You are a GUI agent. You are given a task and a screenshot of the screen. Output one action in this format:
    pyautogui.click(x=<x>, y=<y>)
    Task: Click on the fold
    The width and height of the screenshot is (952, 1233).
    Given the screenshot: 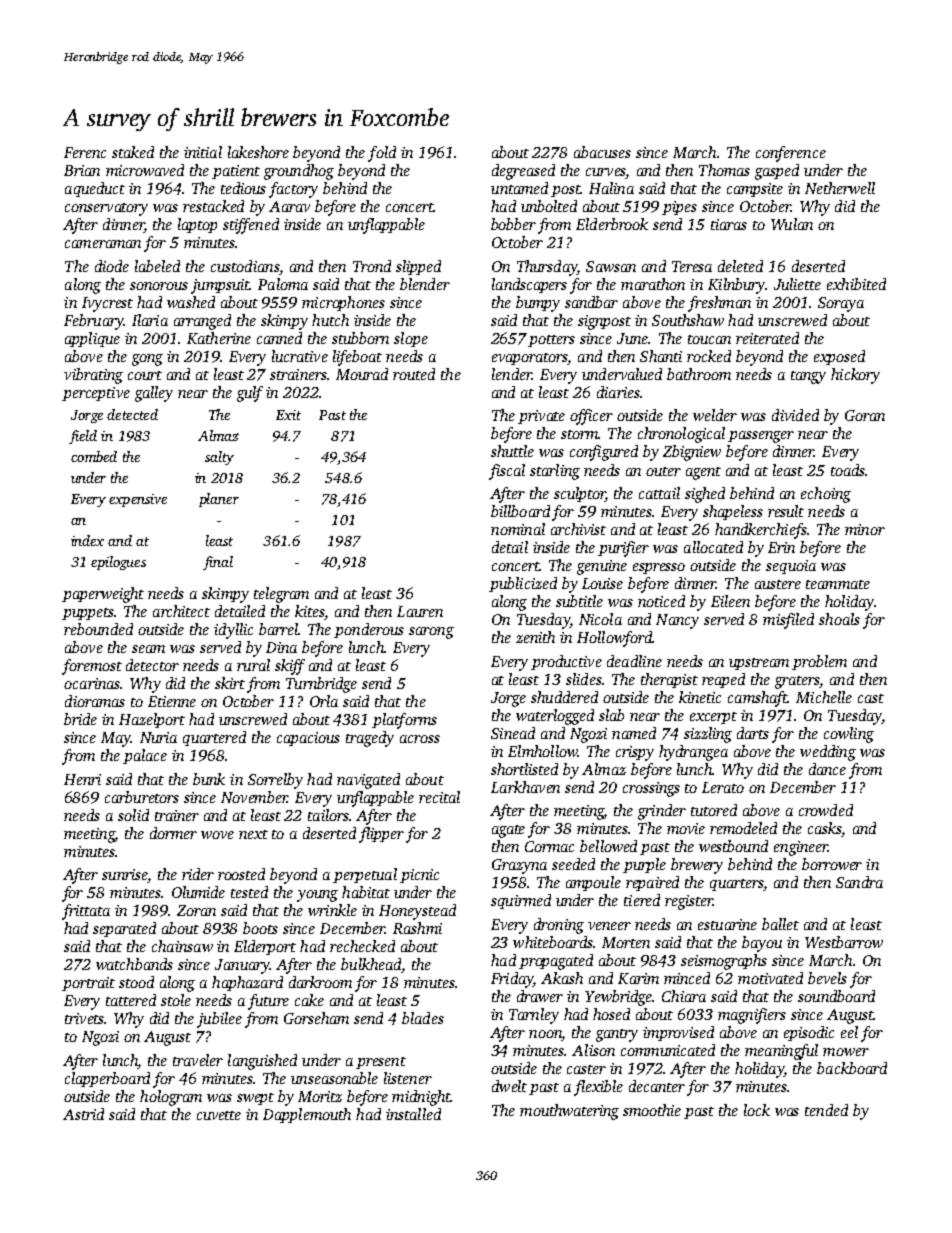 What is the action you would take?
    pyautogui.click(x=382, y=154)
